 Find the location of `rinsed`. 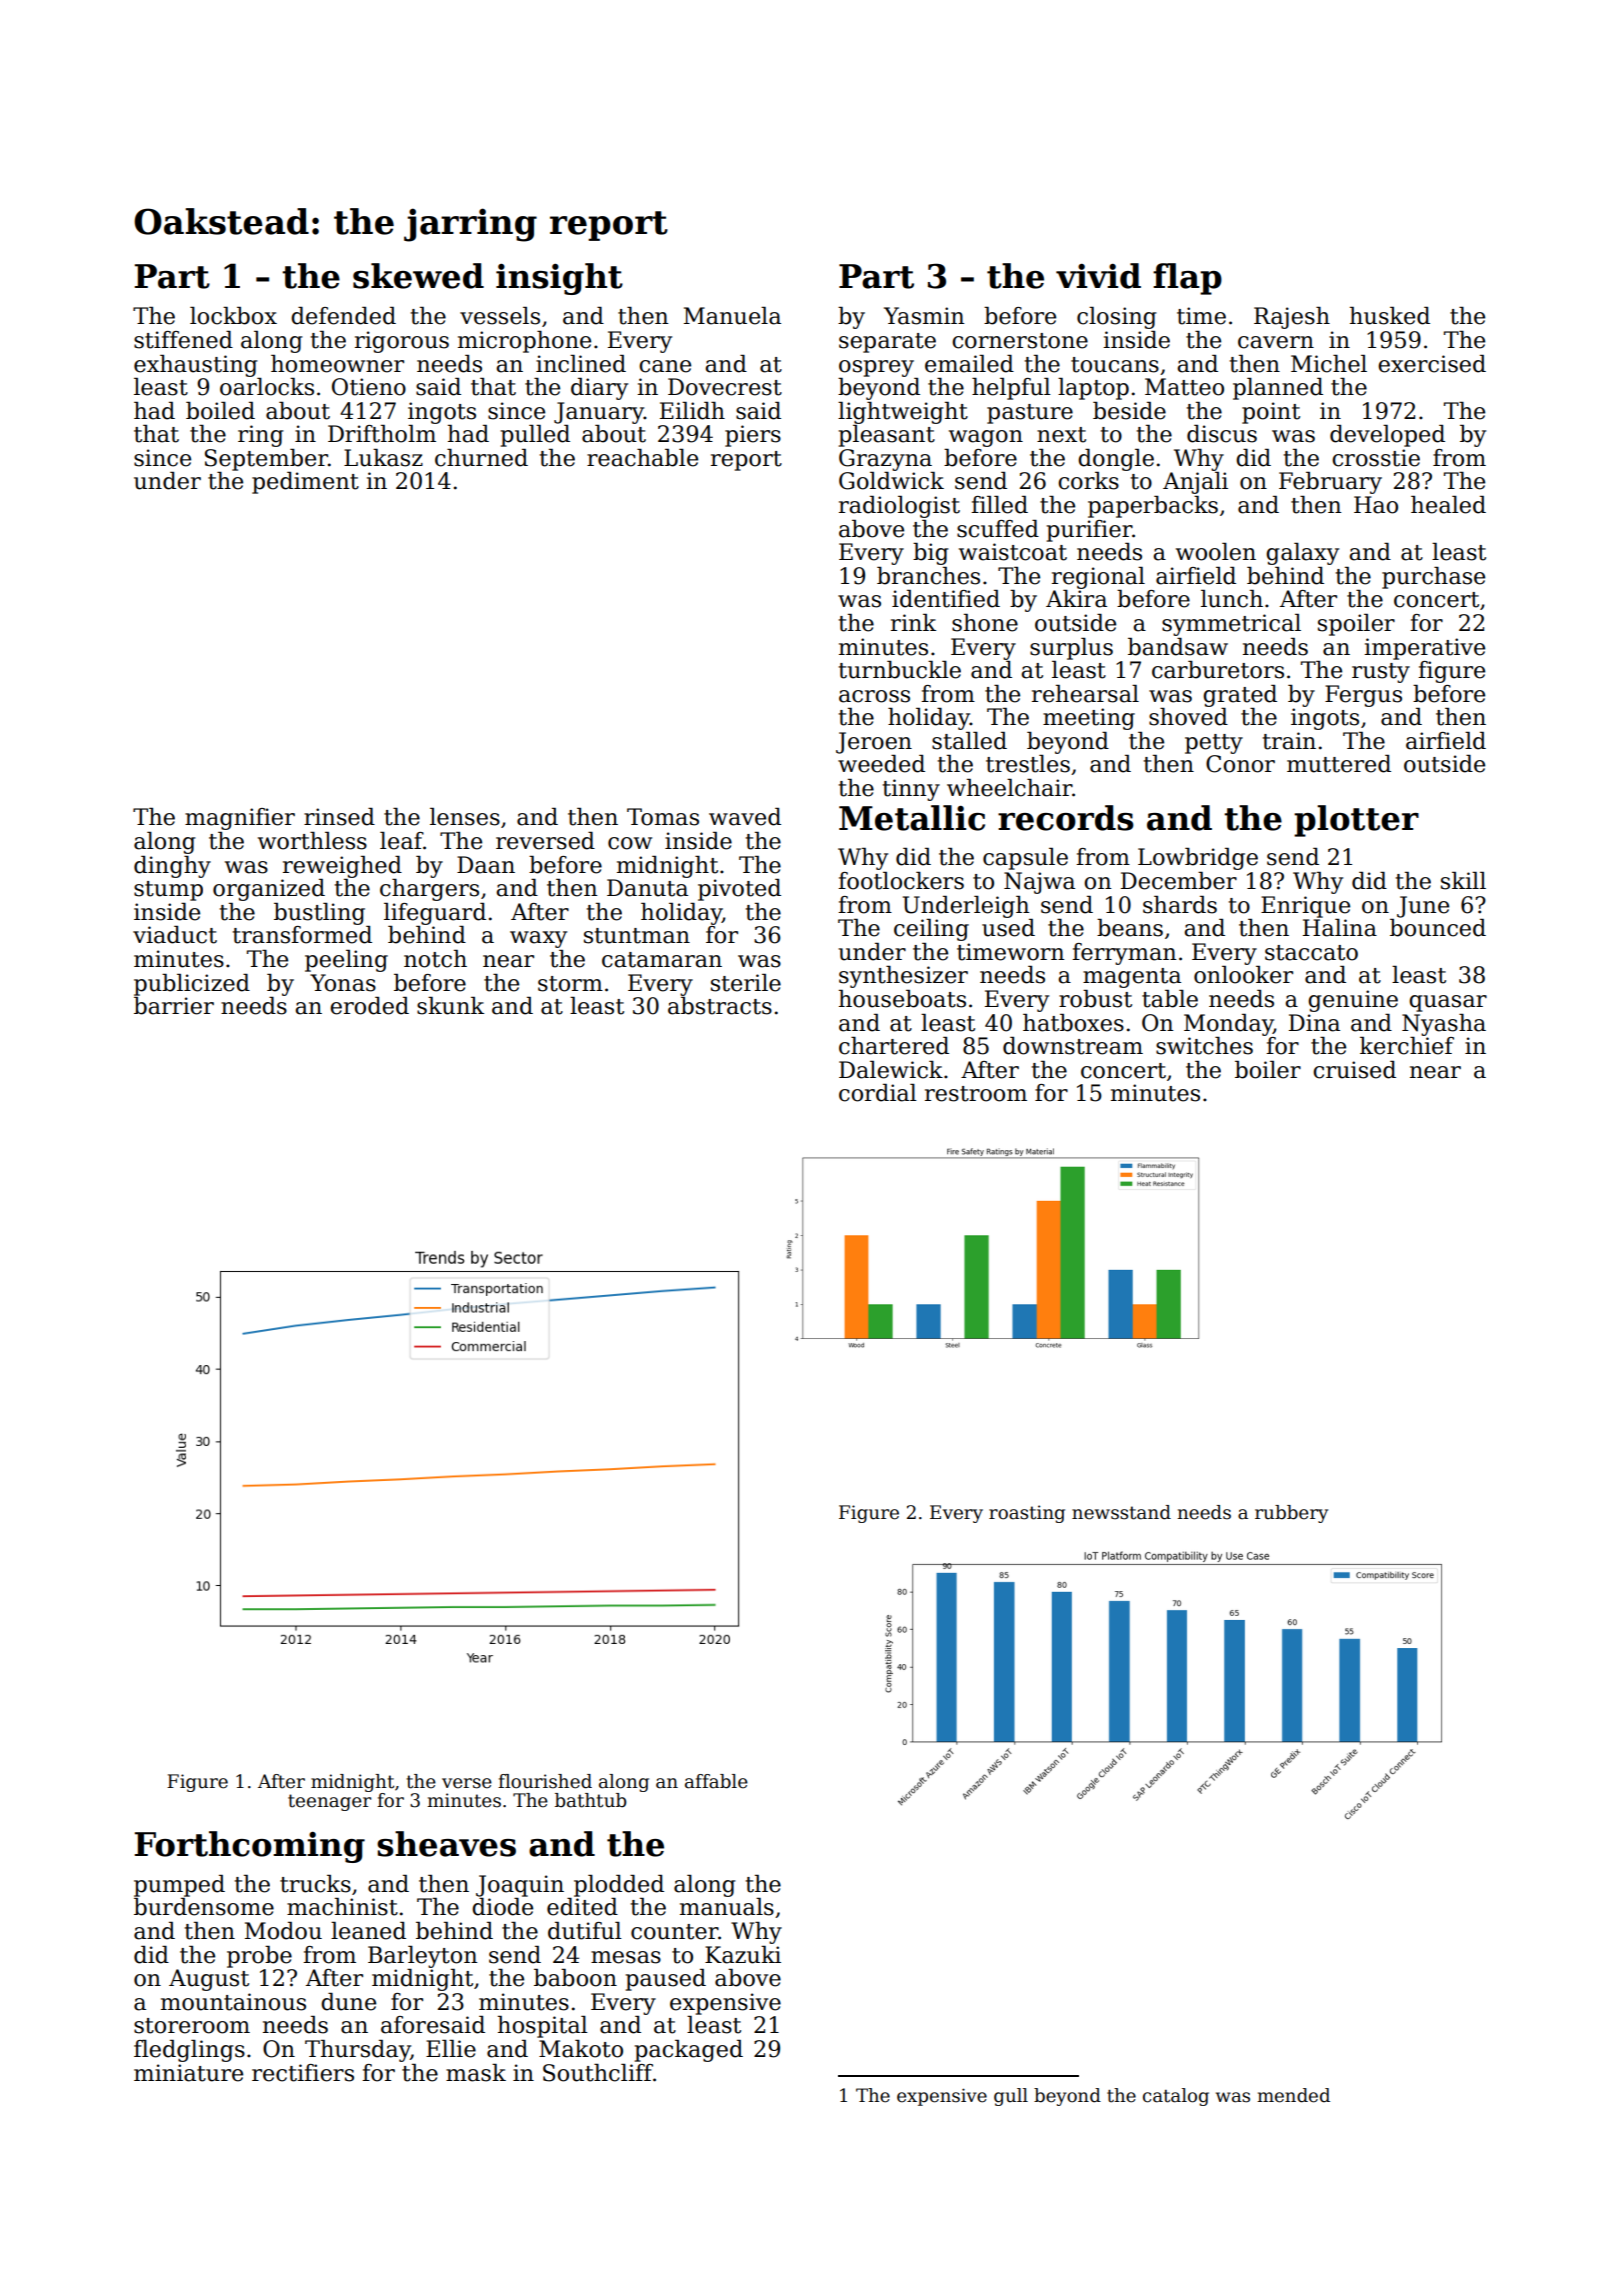

rinsed is located at coordinates (339, 817).
